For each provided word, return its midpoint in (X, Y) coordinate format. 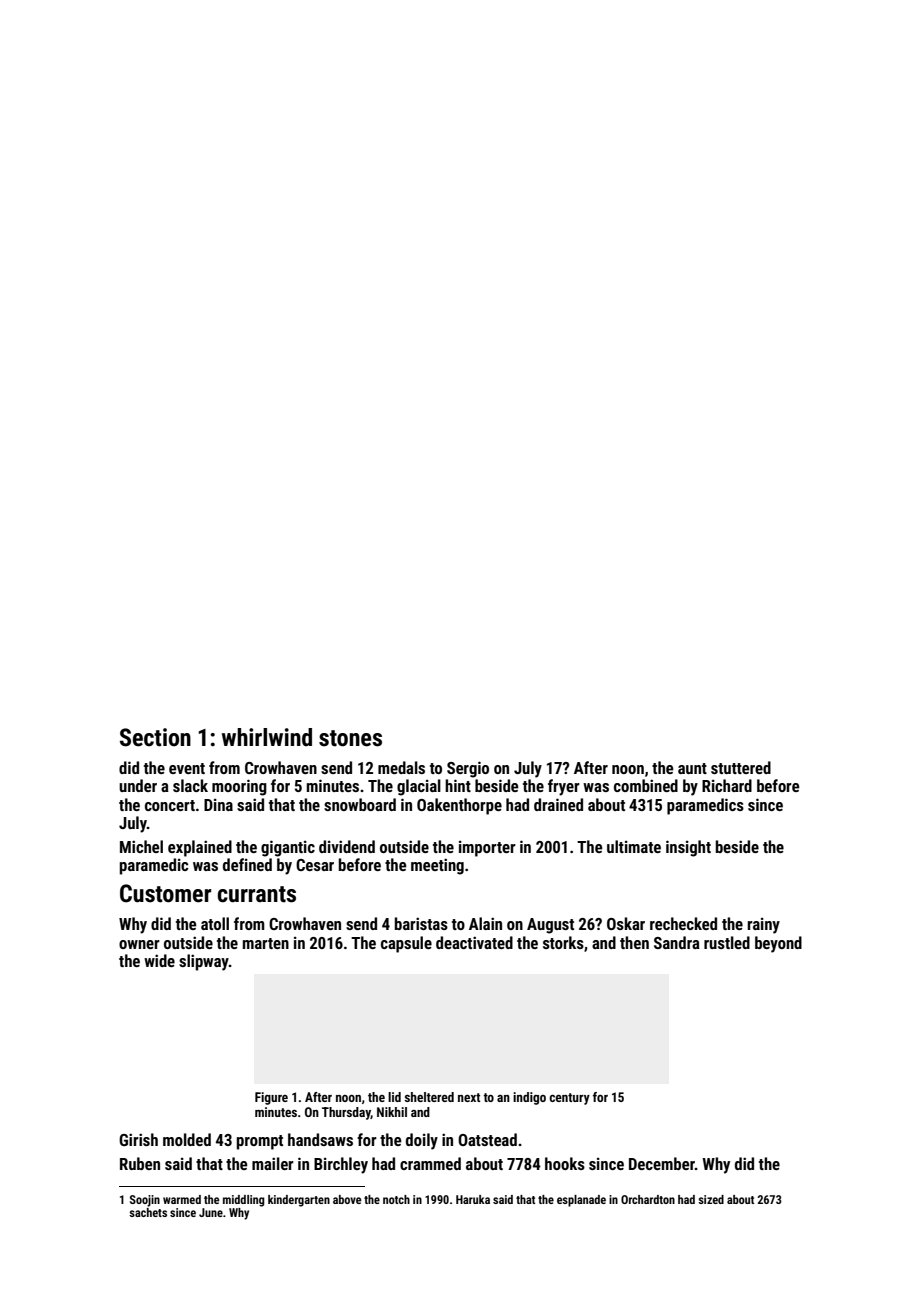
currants (256, 894)
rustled (727, 942)
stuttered (741, 767)
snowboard (360, 804)
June (211, 1212)
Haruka (473, 1199)
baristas (421, 923)
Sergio (468, 769)
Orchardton (648, 1199)
